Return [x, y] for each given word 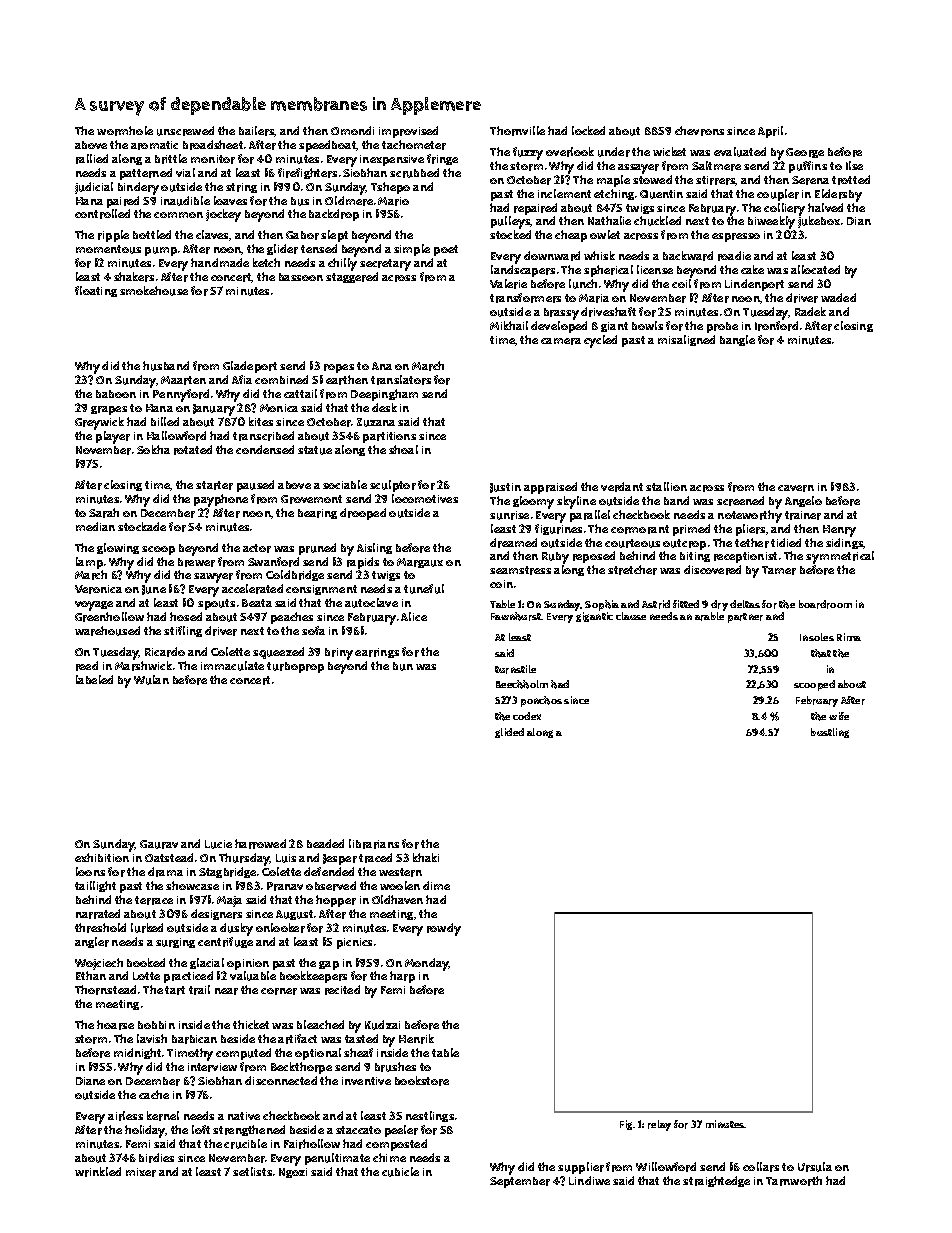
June [154, 590]
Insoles [817, 637]
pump [161, 251]
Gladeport [250, 367]
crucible [245, 1144]
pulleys [511, 222]
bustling [830, 733]
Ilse [854, 165]
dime [436, 885]
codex [527, 716]
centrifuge [225, 942]
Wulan [151, 680]
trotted [851, 180]
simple [412, 250]
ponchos [541, 701]
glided [509, 733]
